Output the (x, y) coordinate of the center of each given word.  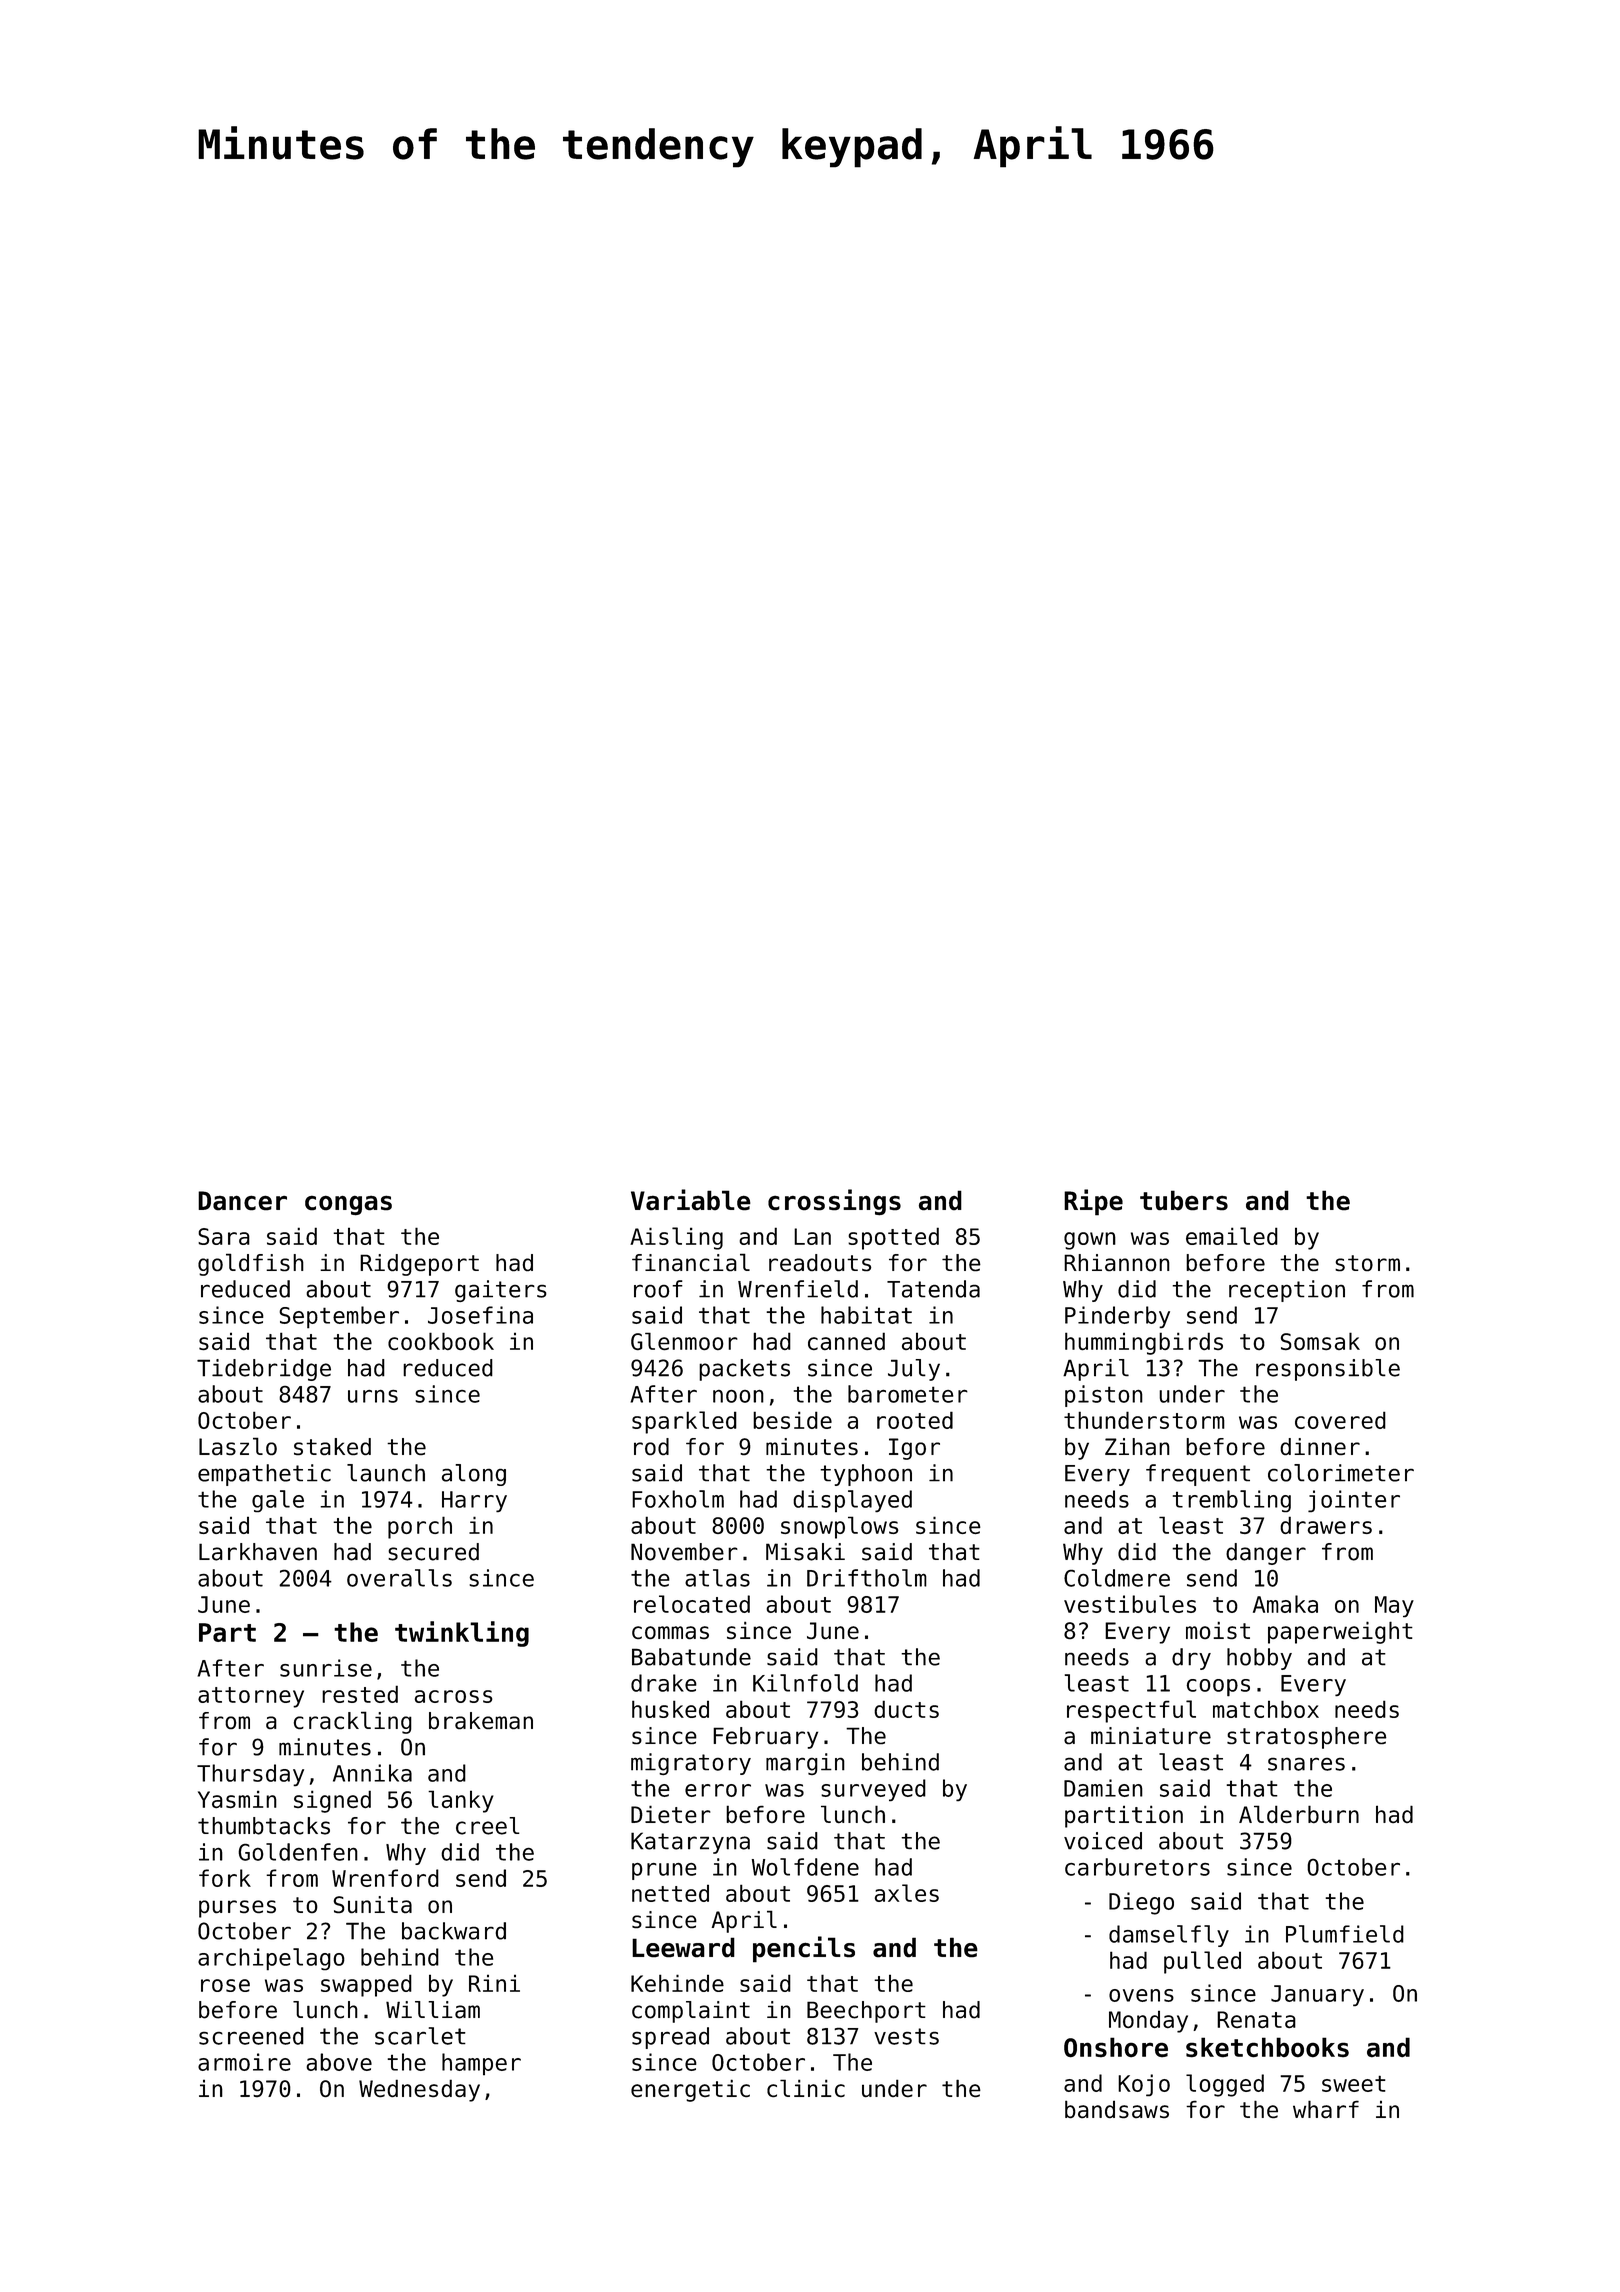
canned (846, 1341)
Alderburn (1299, 1814)
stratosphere (1307, 1738)
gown (1090, 1241)
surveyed (873, 1790)
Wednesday (419, 2090)
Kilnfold (805, 1683)
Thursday (250, 1775)
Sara (224, 1236)
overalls (399, 1578)
